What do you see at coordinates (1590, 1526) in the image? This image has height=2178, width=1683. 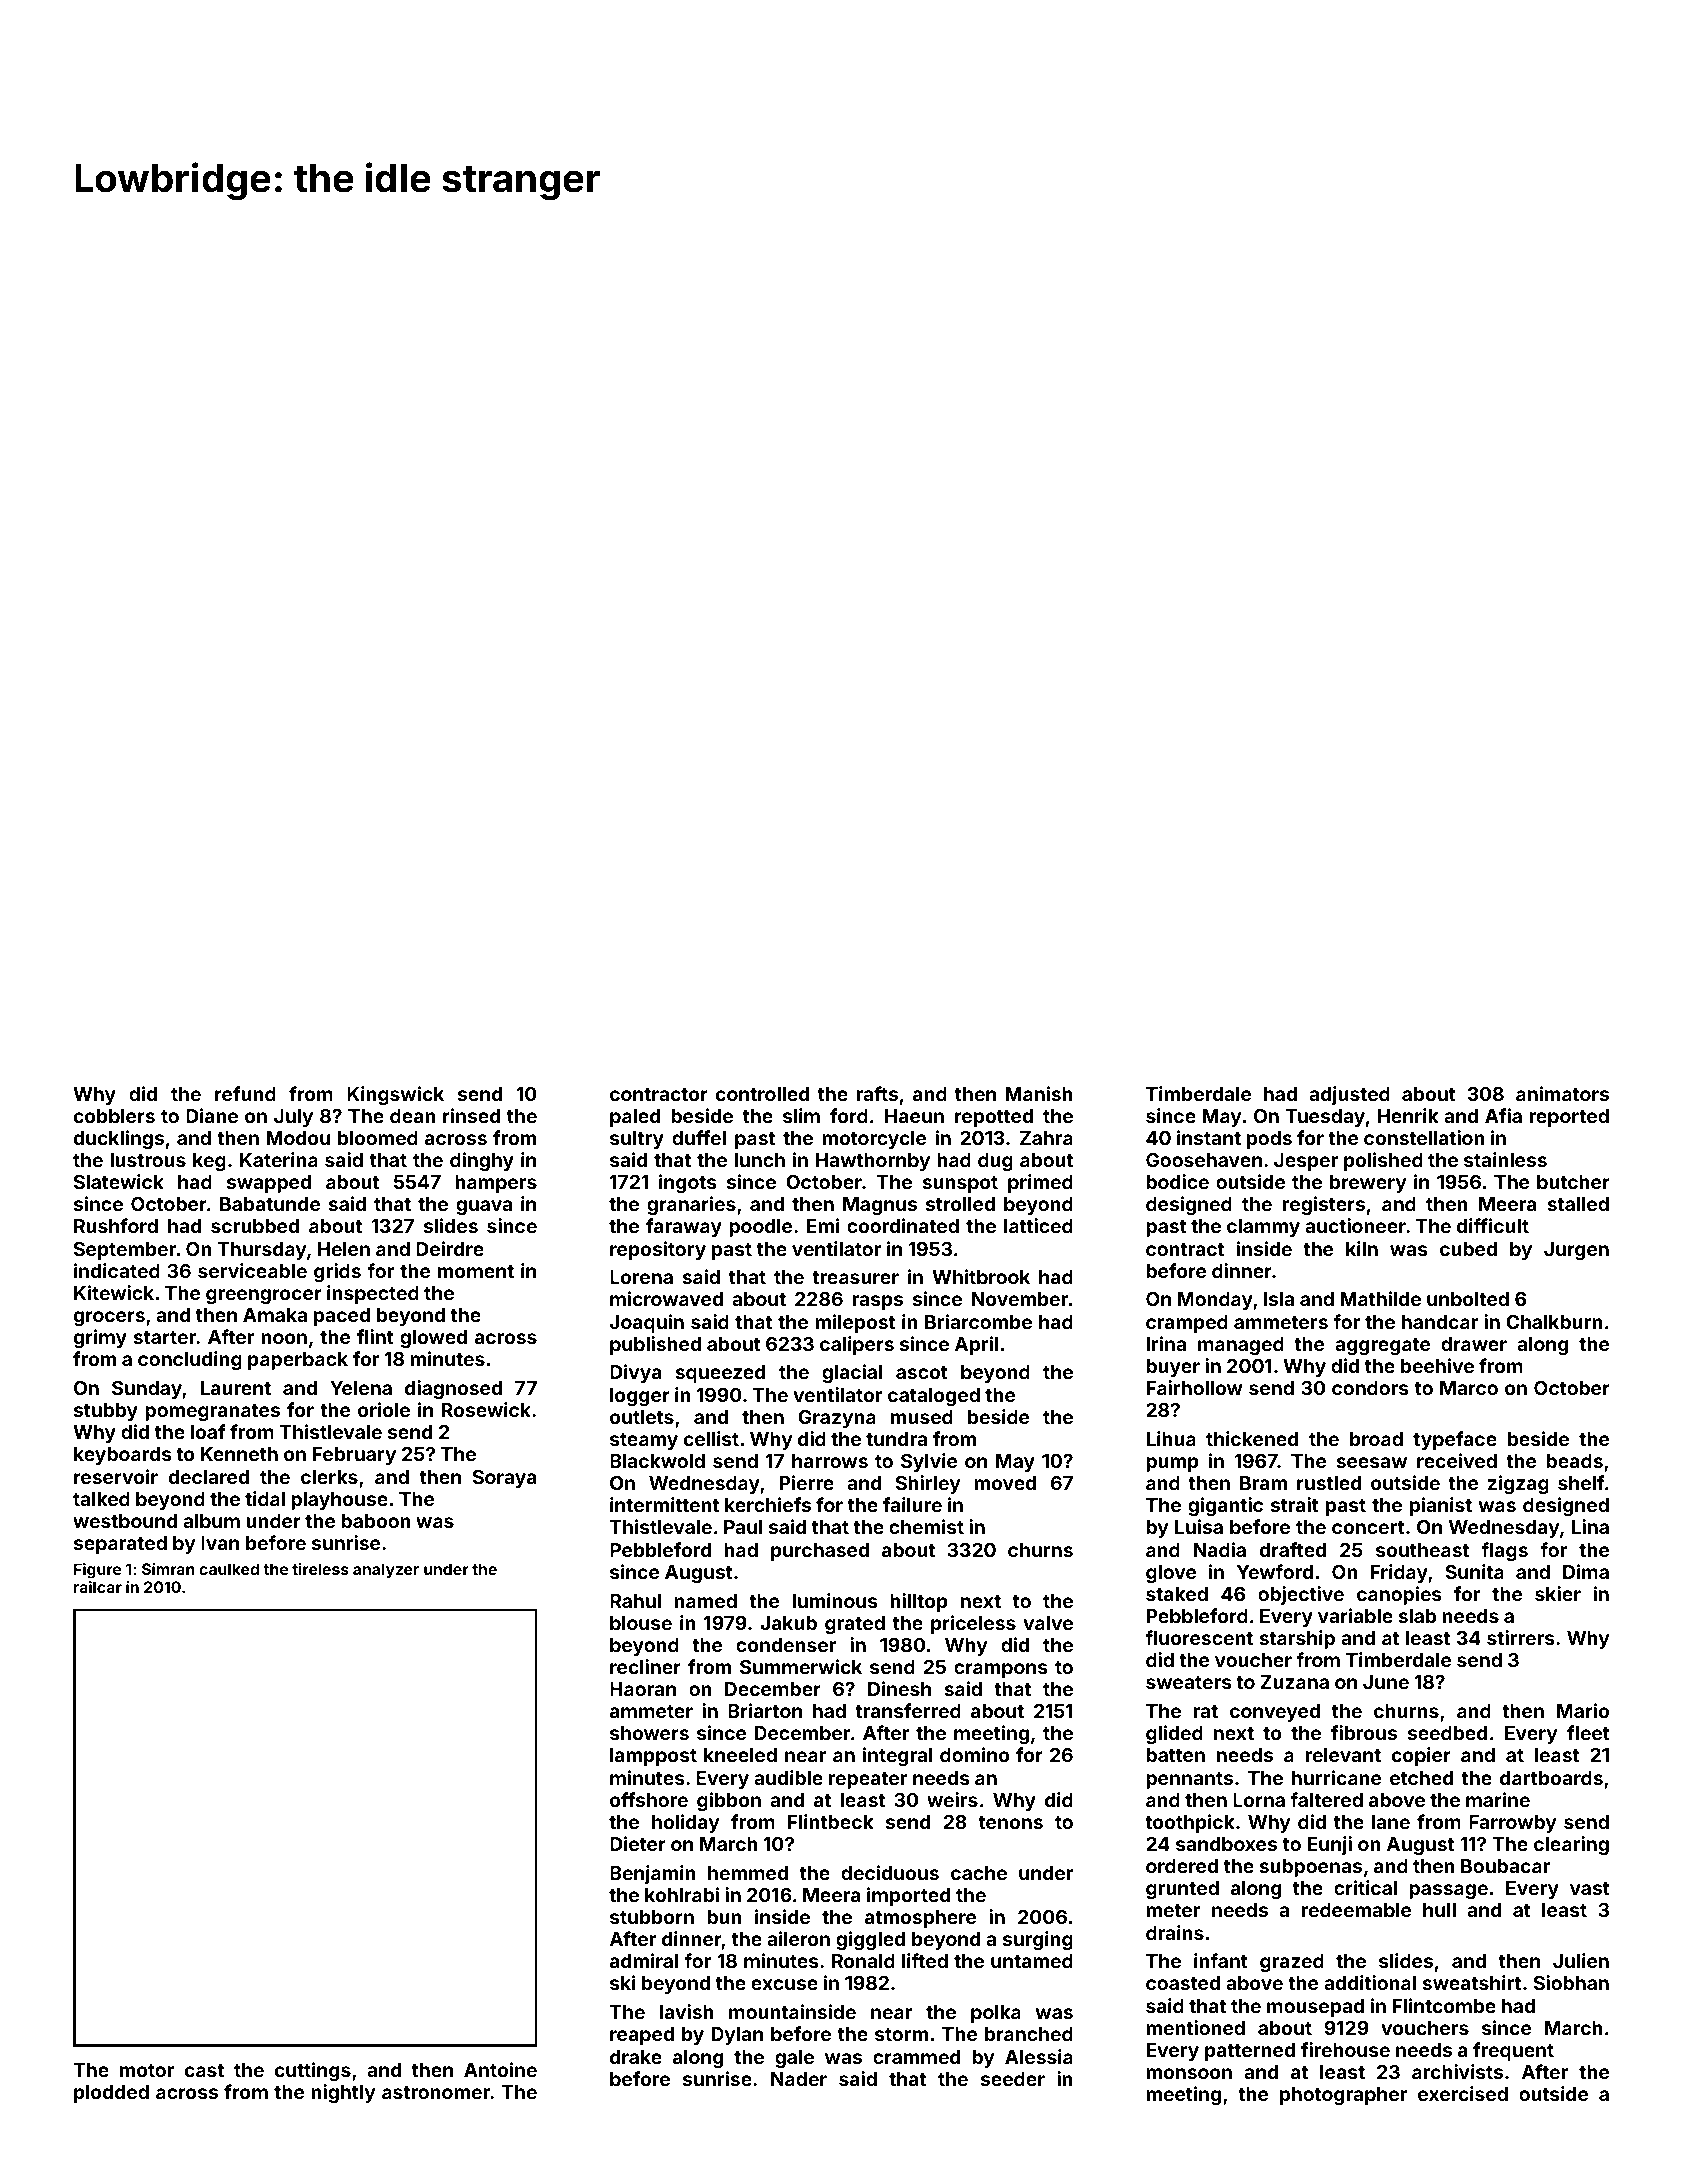 I see `Lina` at bounding box center [1590, 1526].
